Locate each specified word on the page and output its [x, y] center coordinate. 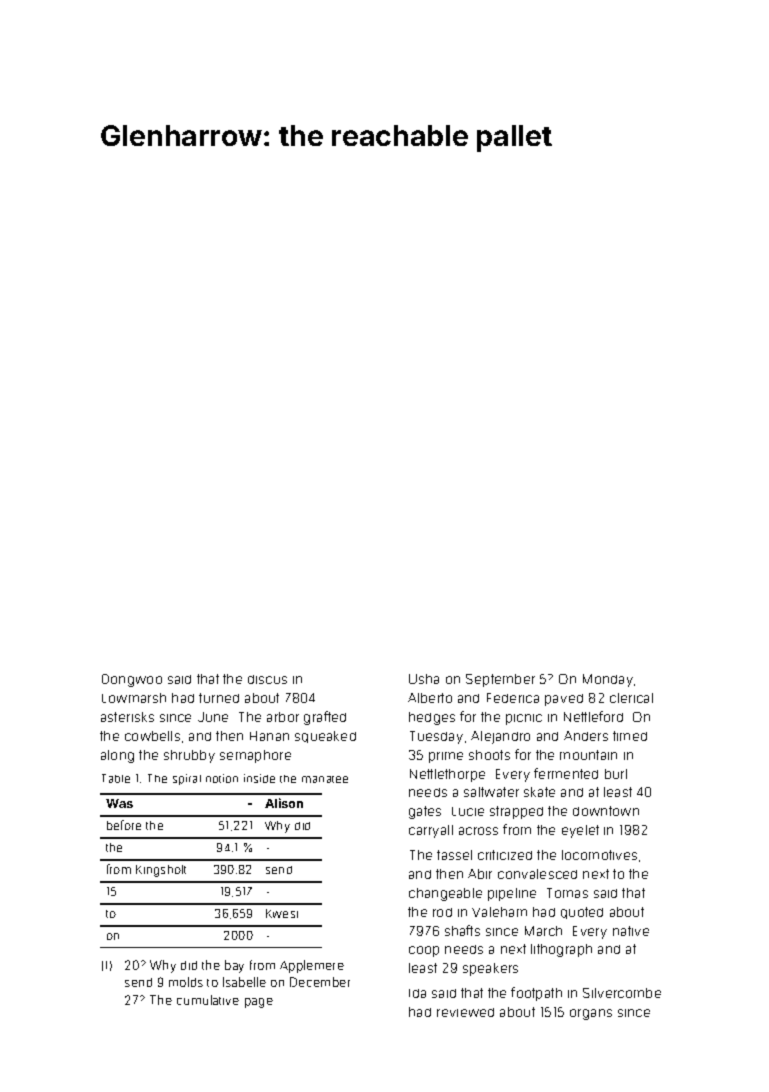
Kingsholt [161, 871]
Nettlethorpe [447, 775]
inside [259, 778]
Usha [424, 679]
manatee [325, 779]
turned [219, 698]
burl [616, 774]
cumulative [208, 1000]
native [631, 931]
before [124, 825]
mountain [588, 755]
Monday [608, 680]
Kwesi [282, 913]
